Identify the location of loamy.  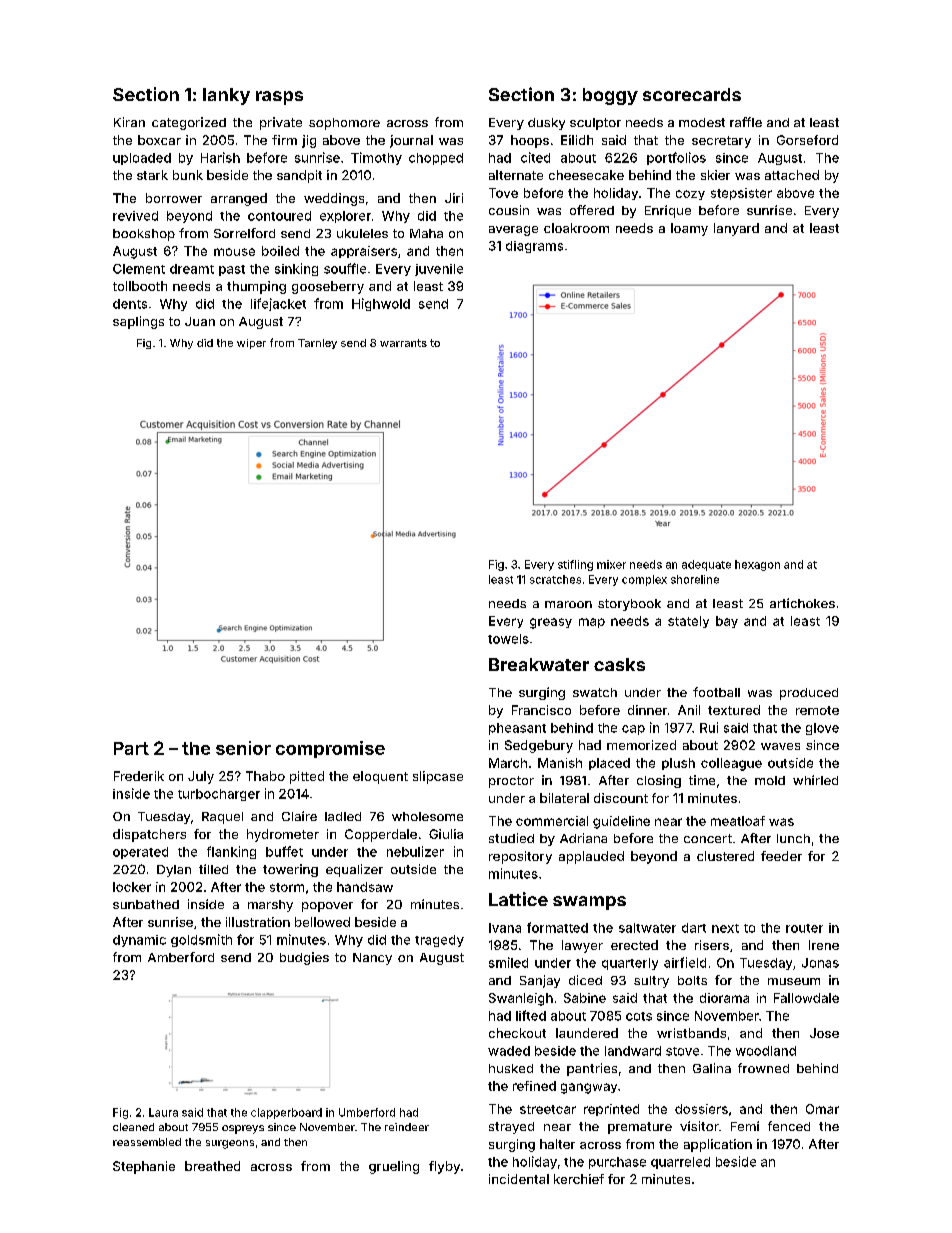
(689, 229).
